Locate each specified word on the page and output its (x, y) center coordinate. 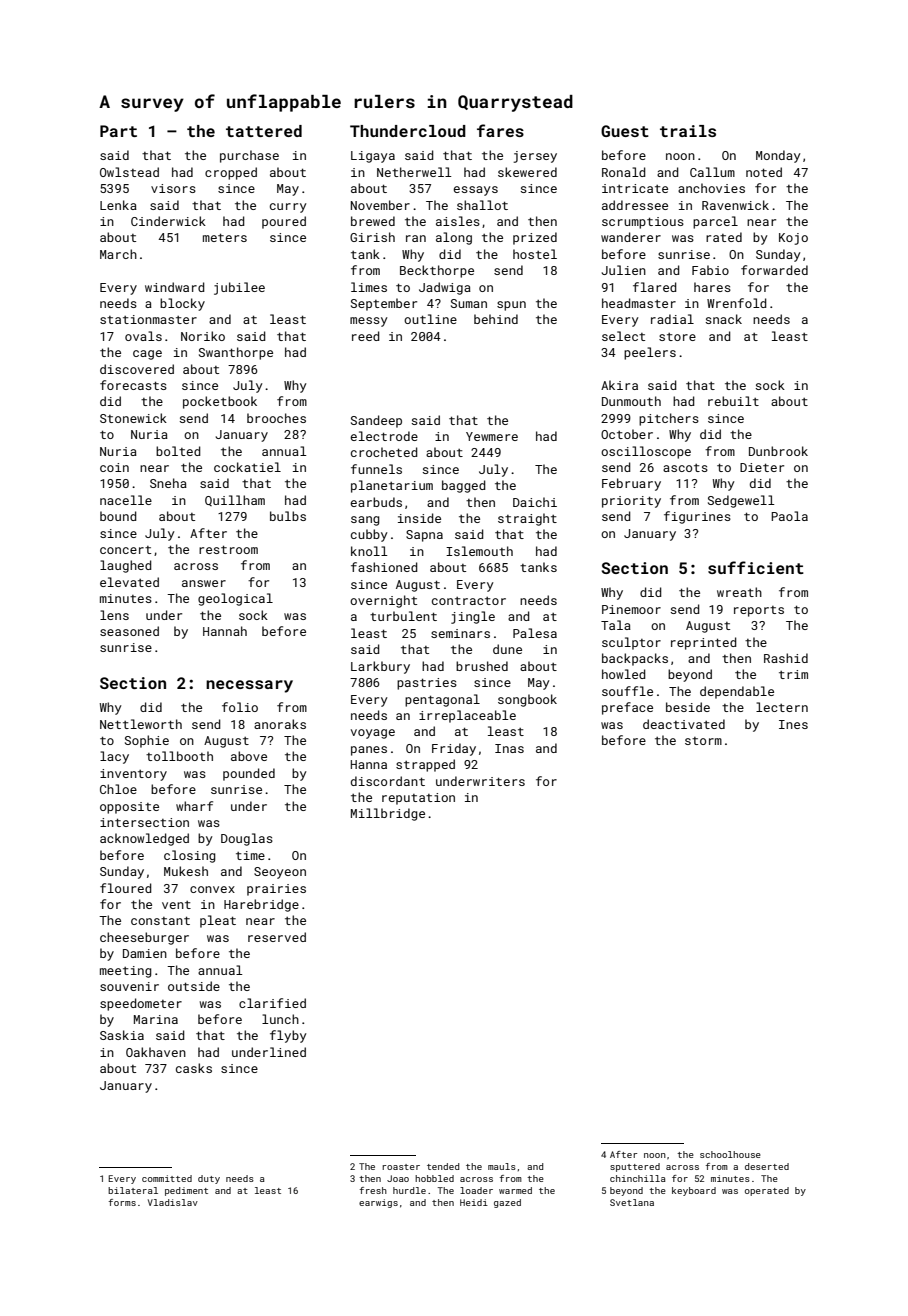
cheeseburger (144, 938)
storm (703, 741)
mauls (502, 1166)
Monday (778, 156)
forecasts (133, 385)
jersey (535, 157)
